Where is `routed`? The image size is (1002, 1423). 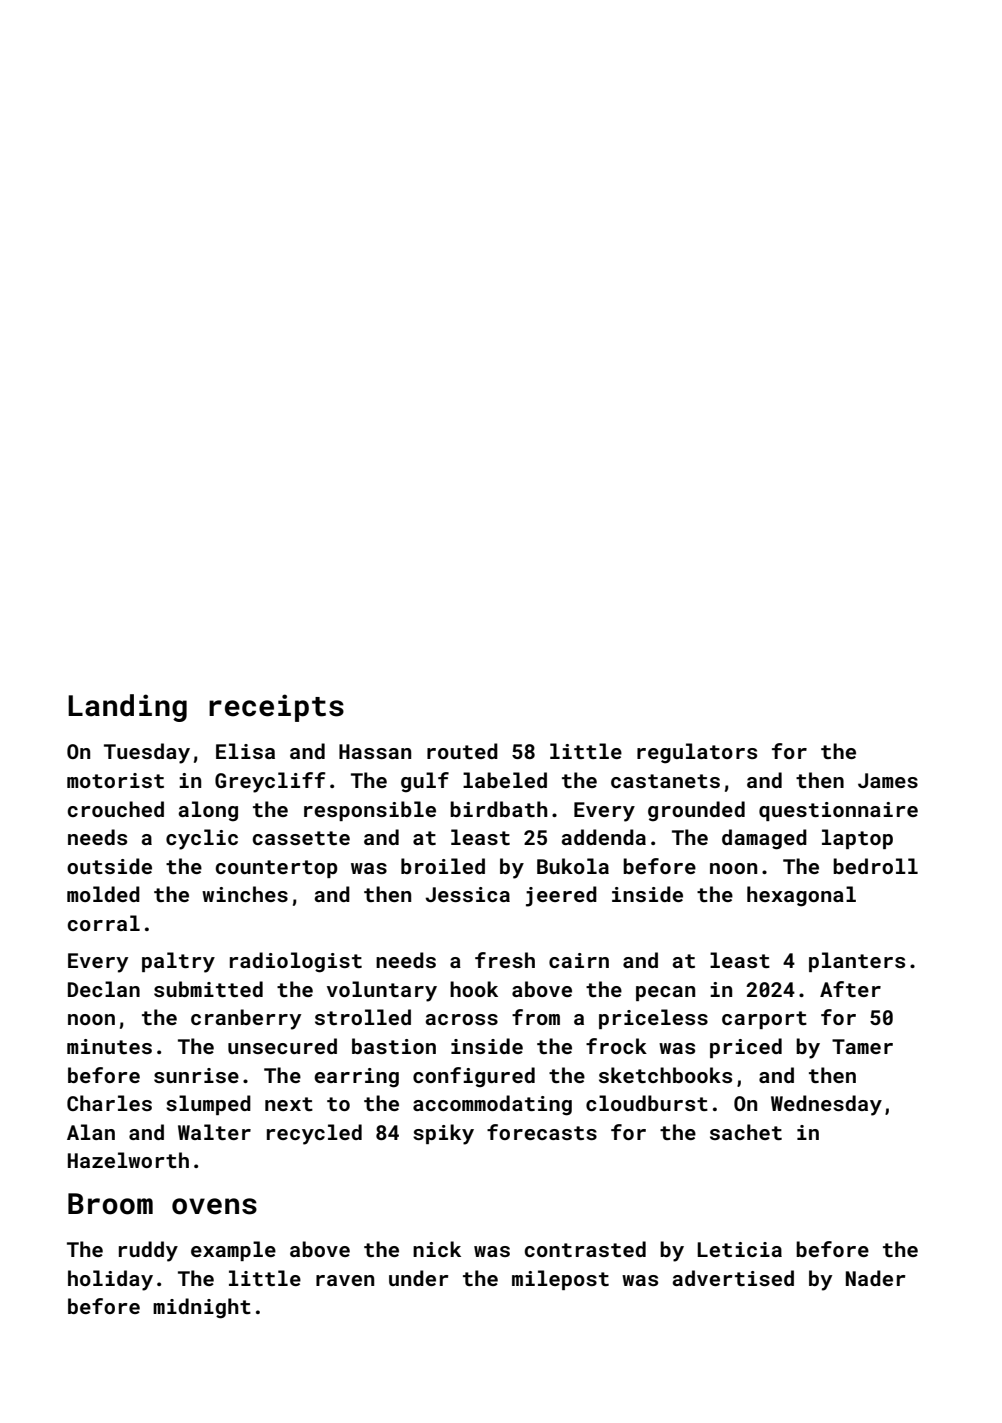
routed is located at coordinates (462, 751).
